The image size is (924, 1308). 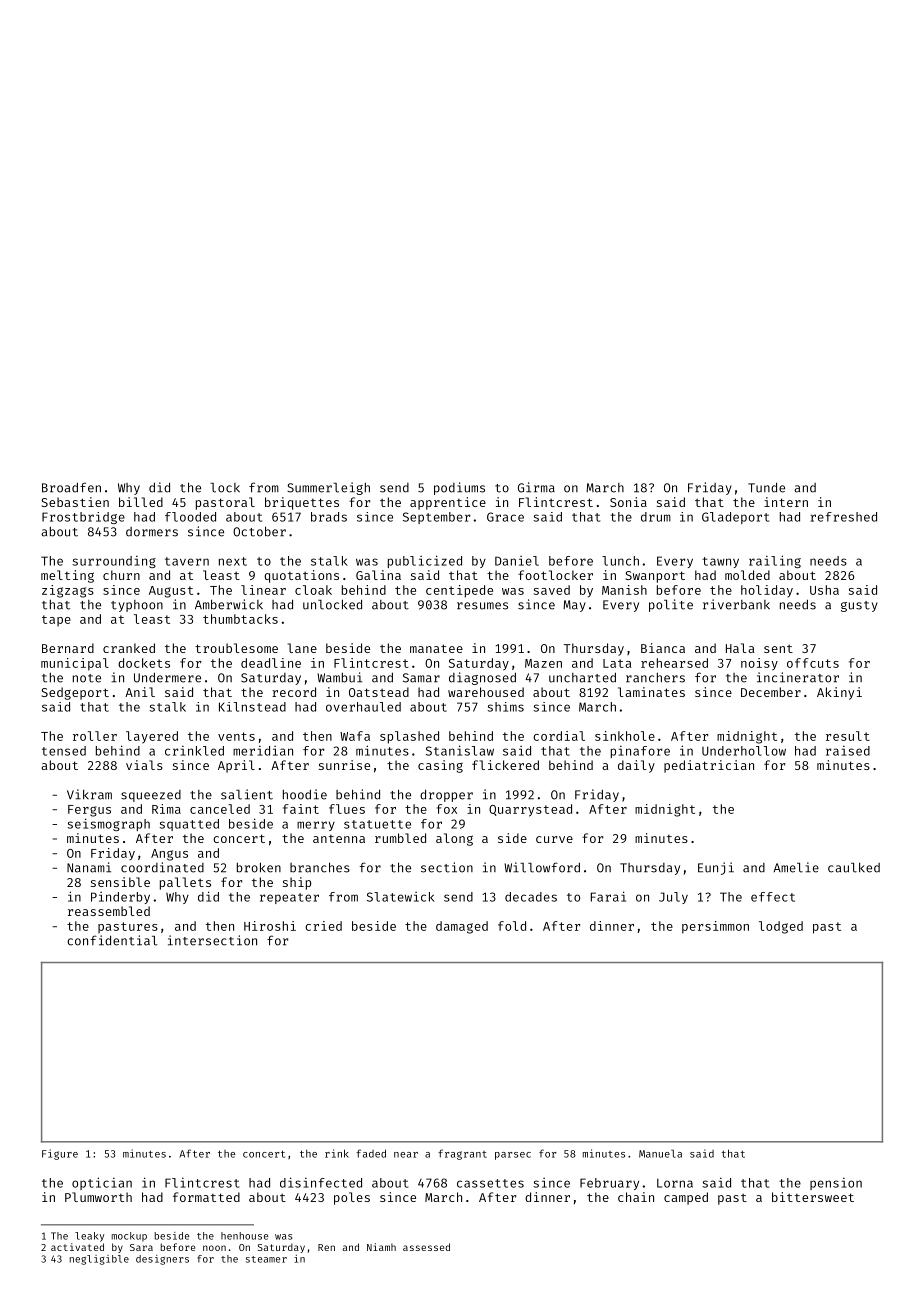 What do you see at coordinates (247, 794) in the screenshot?
I see `salient` at bounding box center [247, 794].
